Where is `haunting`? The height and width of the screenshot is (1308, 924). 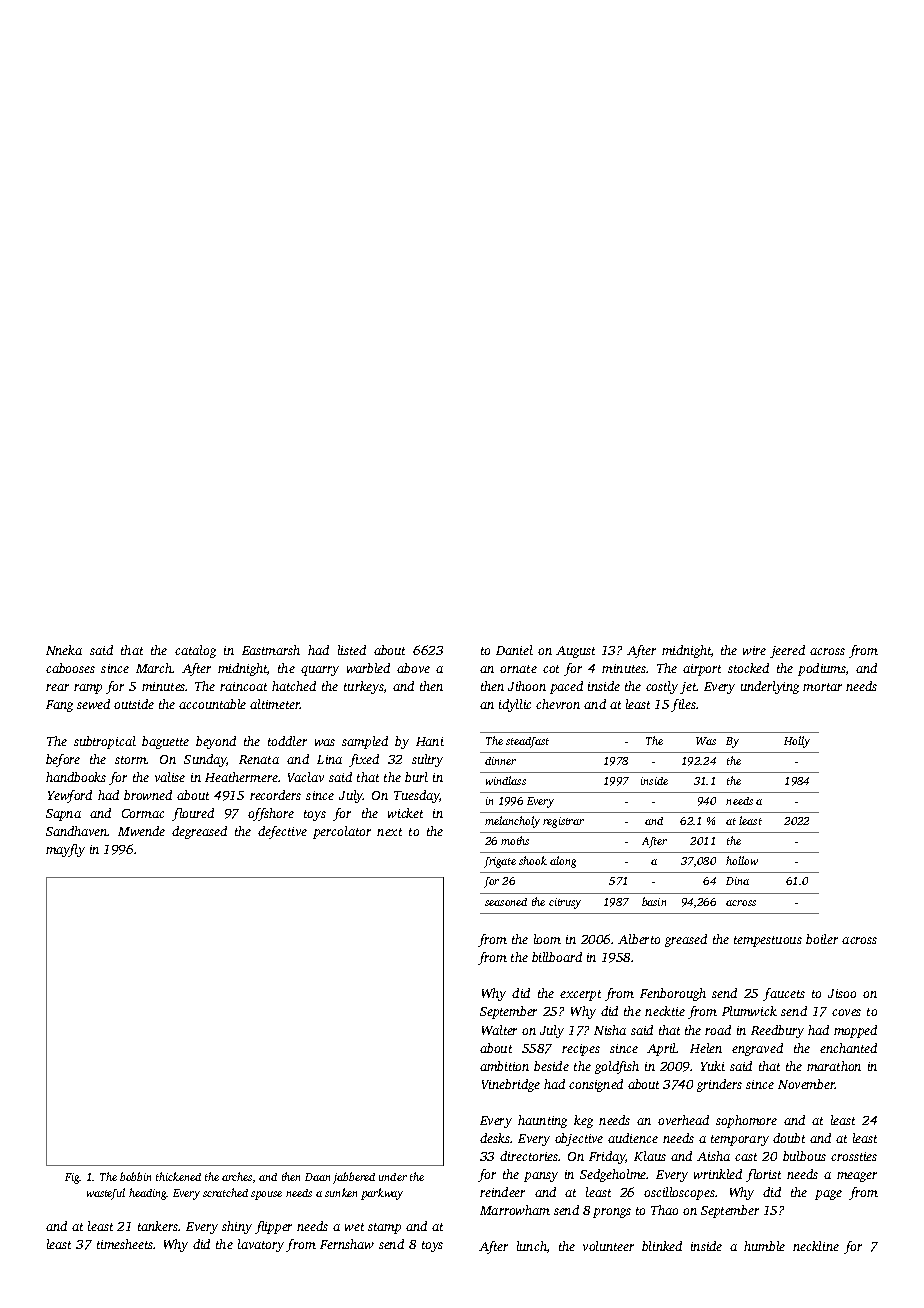
haunting is located at coordinates (542, 1121).
